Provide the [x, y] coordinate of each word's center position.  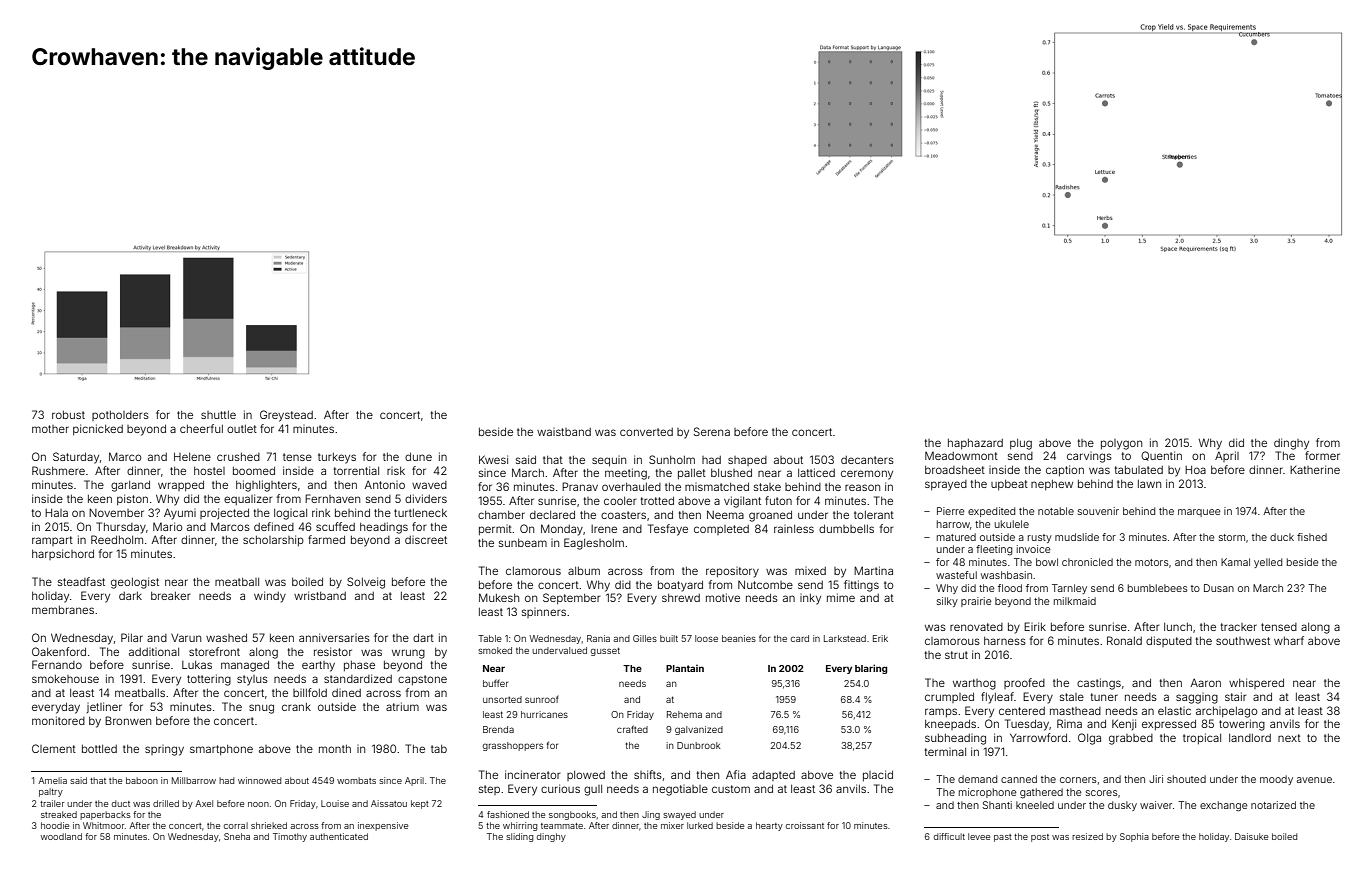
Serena [712, 431]
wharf [1289, 640]
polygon [1121, 444]
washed [226, 638]
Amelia [52, 780]
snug [261, 709]
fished [1312, 537]
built [669, 638]
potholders [120, 416]
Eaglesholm [594, 544]
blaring [871, 669]
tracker [1238, 627]
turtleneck [420, 513]
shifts [648, 774]
